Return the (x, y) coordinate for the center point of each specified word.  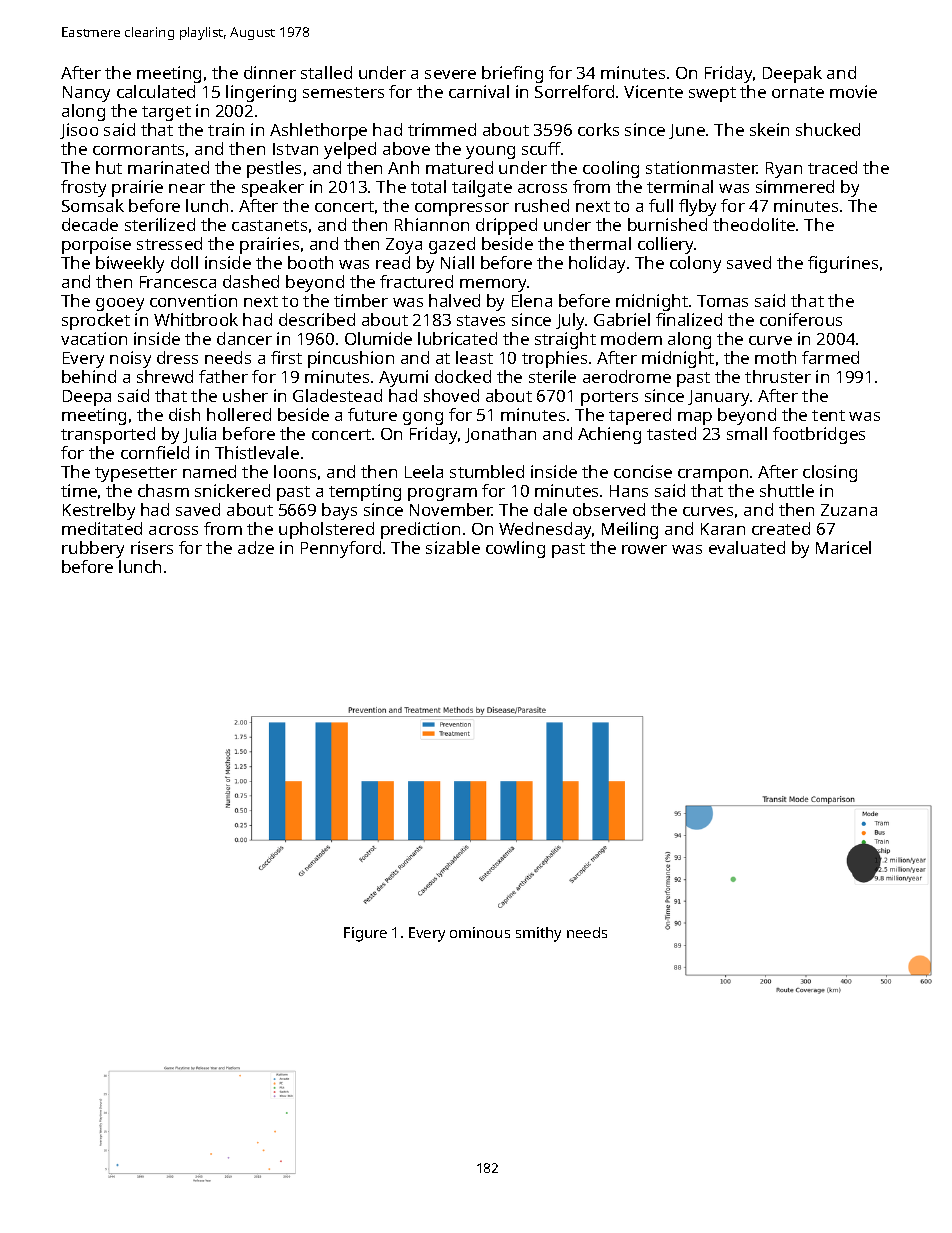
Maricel (843, 547)
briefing (512, 74)
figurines (843, 264)
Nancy (86, 94)
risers (152, 547)
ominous (480, 932)
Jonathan (500, 435)
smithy (538, 934)
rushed (542, 205)
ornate (798, 92)
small (747, 433)
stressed (169, 243)
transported (108, 435)
